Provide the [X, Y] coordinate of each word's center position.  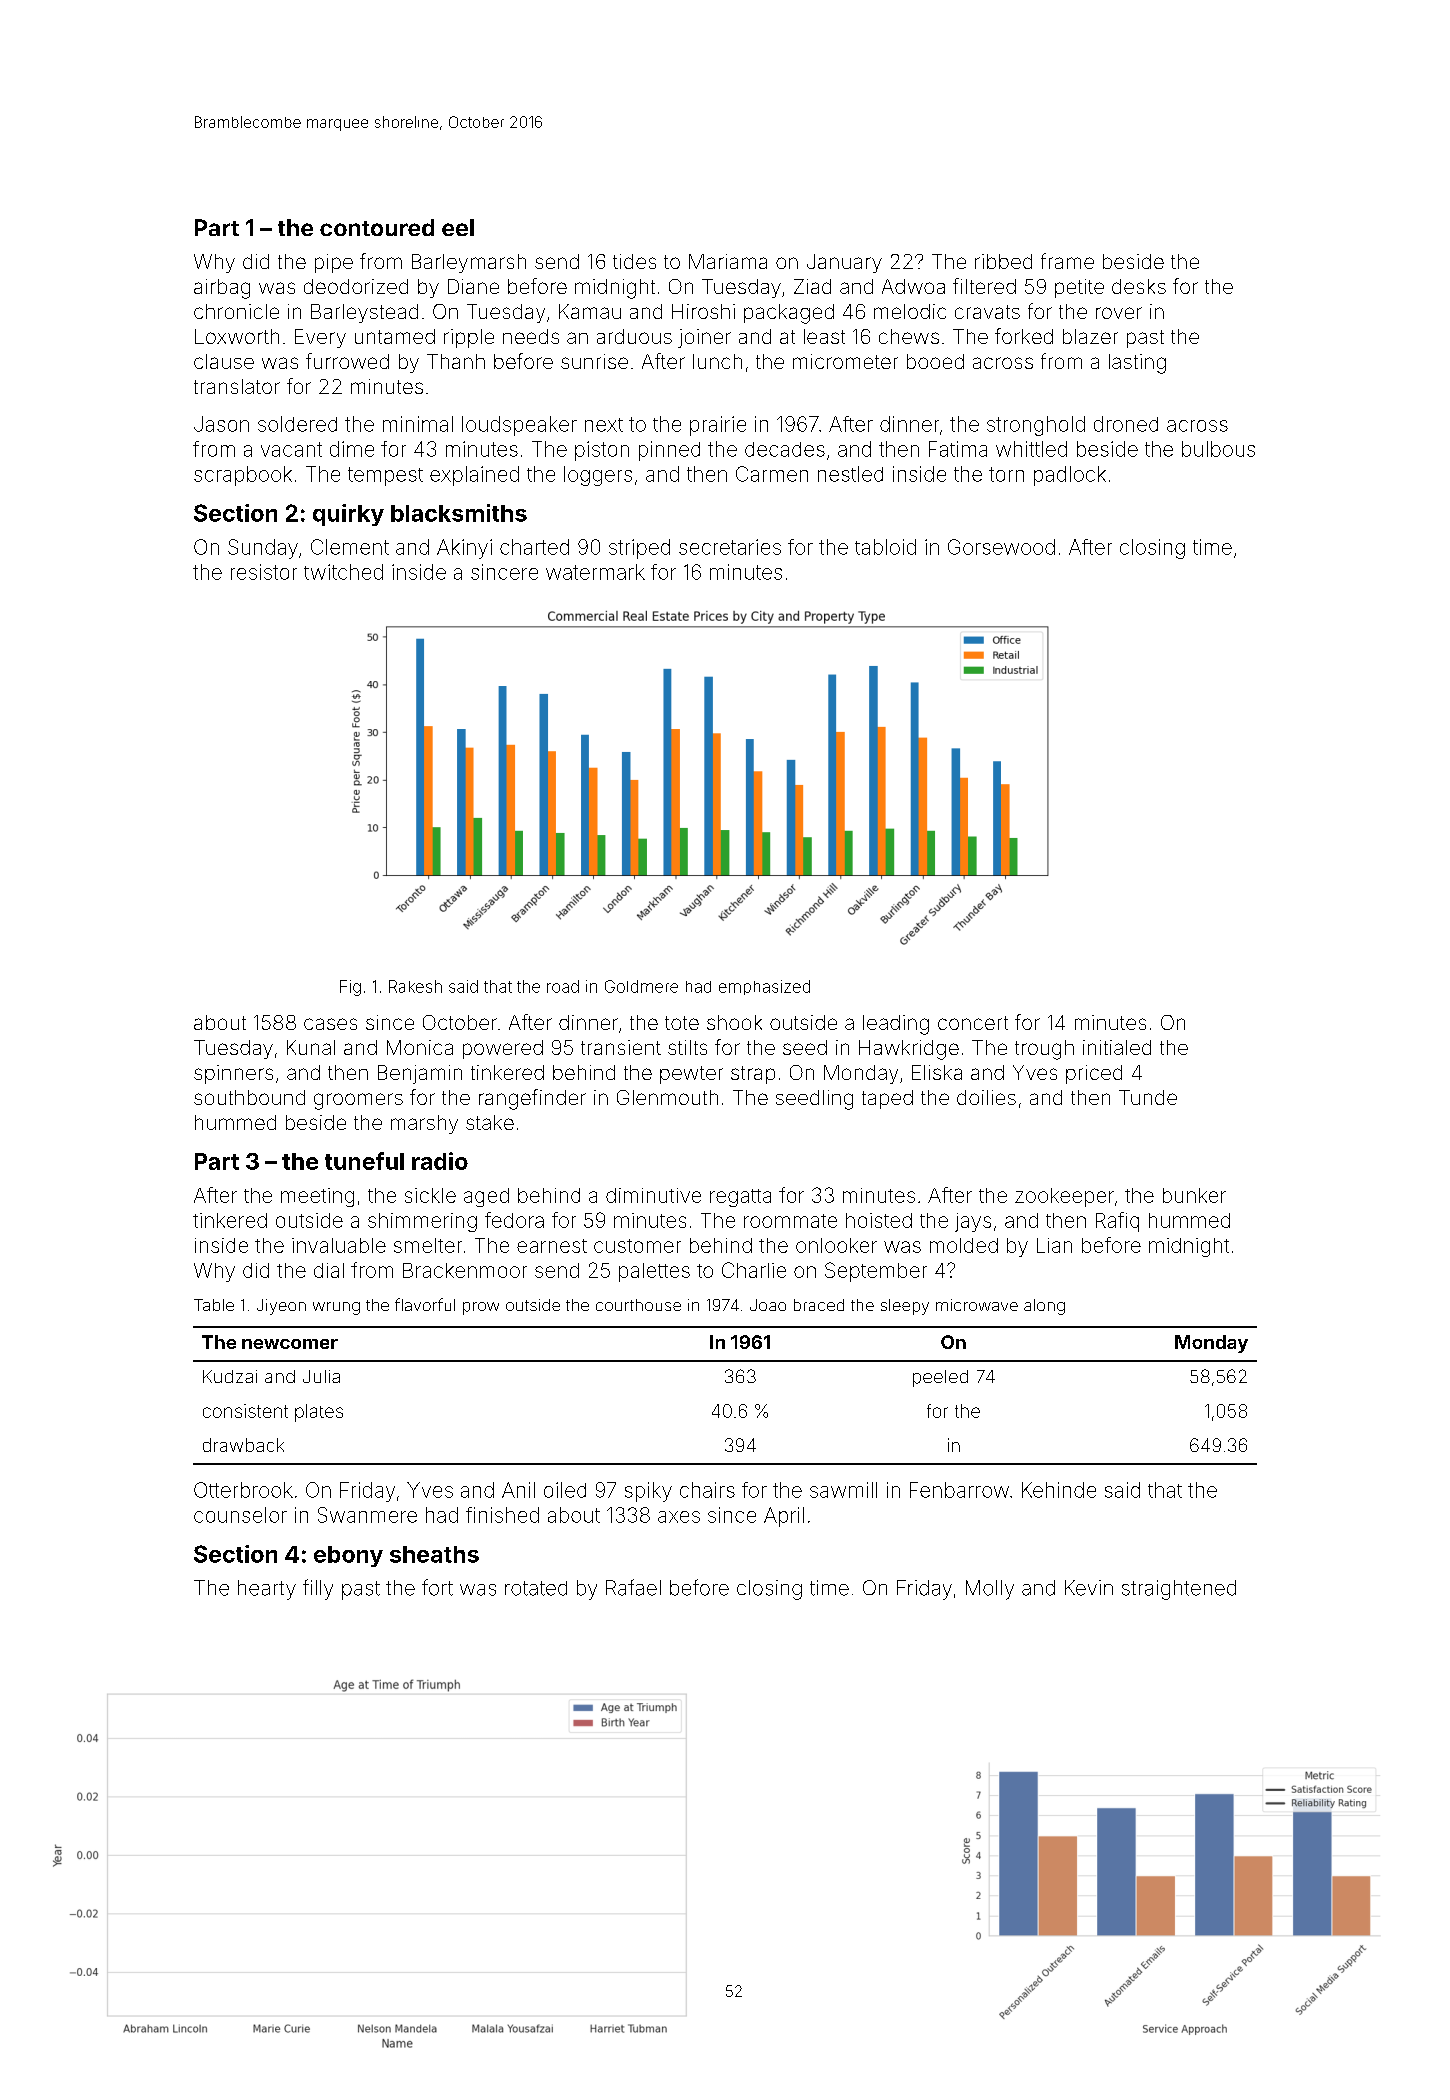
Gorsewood [1001, 547]
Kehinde [1059, 1490]
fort [437, 1587]
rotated [536, 1588]
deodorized [356, 286]
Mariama [728, 261]
